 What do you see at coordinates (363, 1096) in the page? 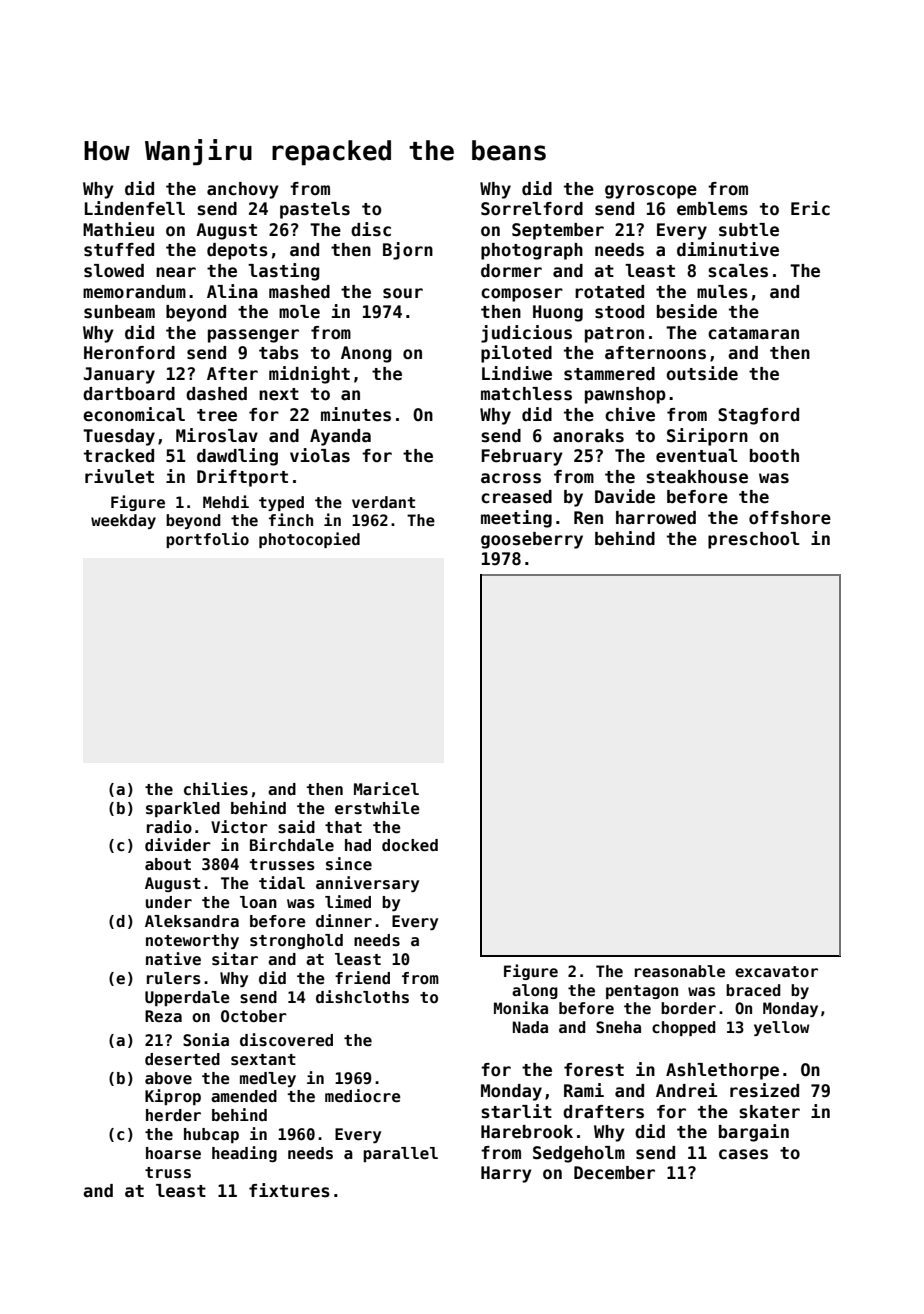
I see `mediocre` at bounding box center [363, 1096].
